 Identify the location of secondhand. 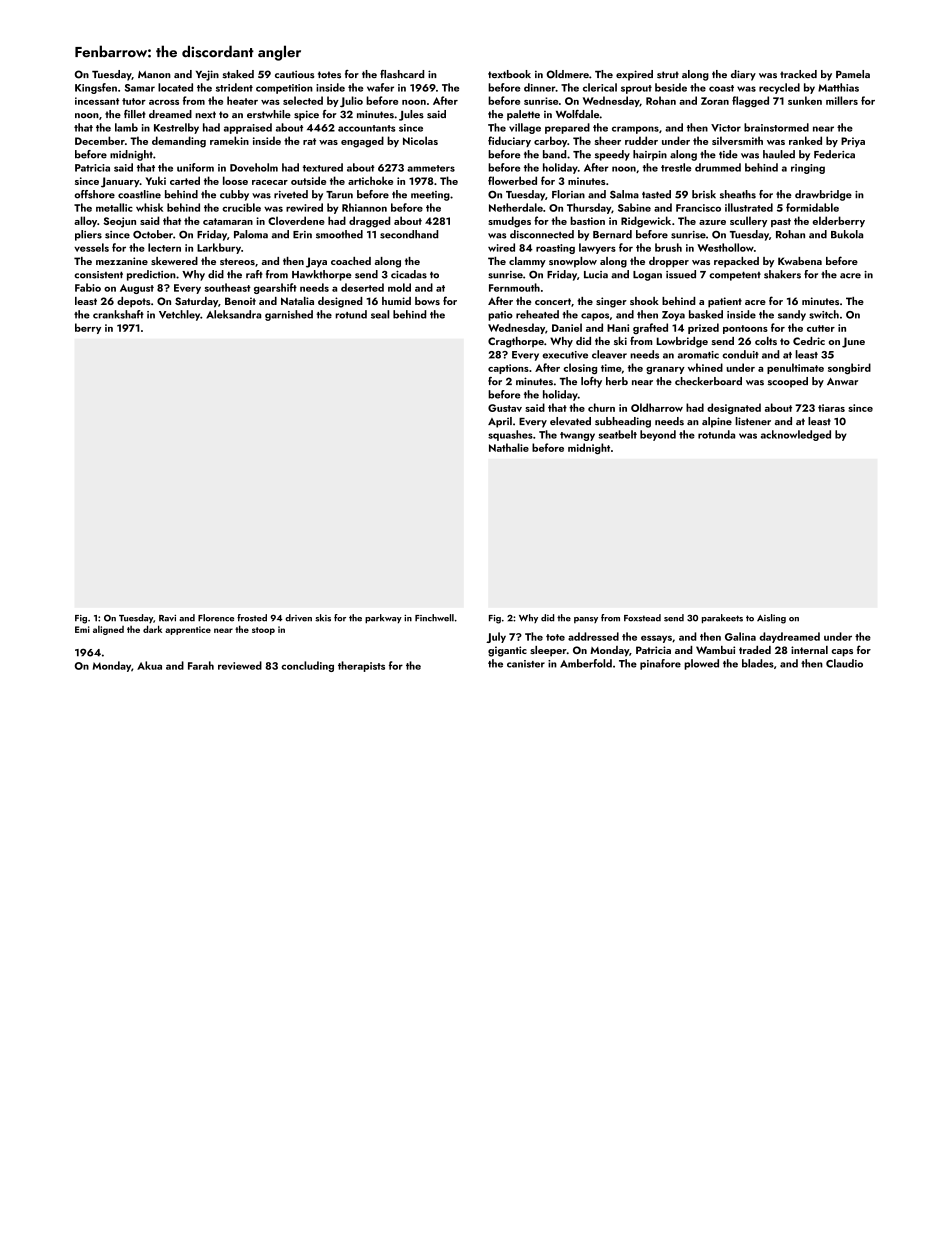
(409, 234).
